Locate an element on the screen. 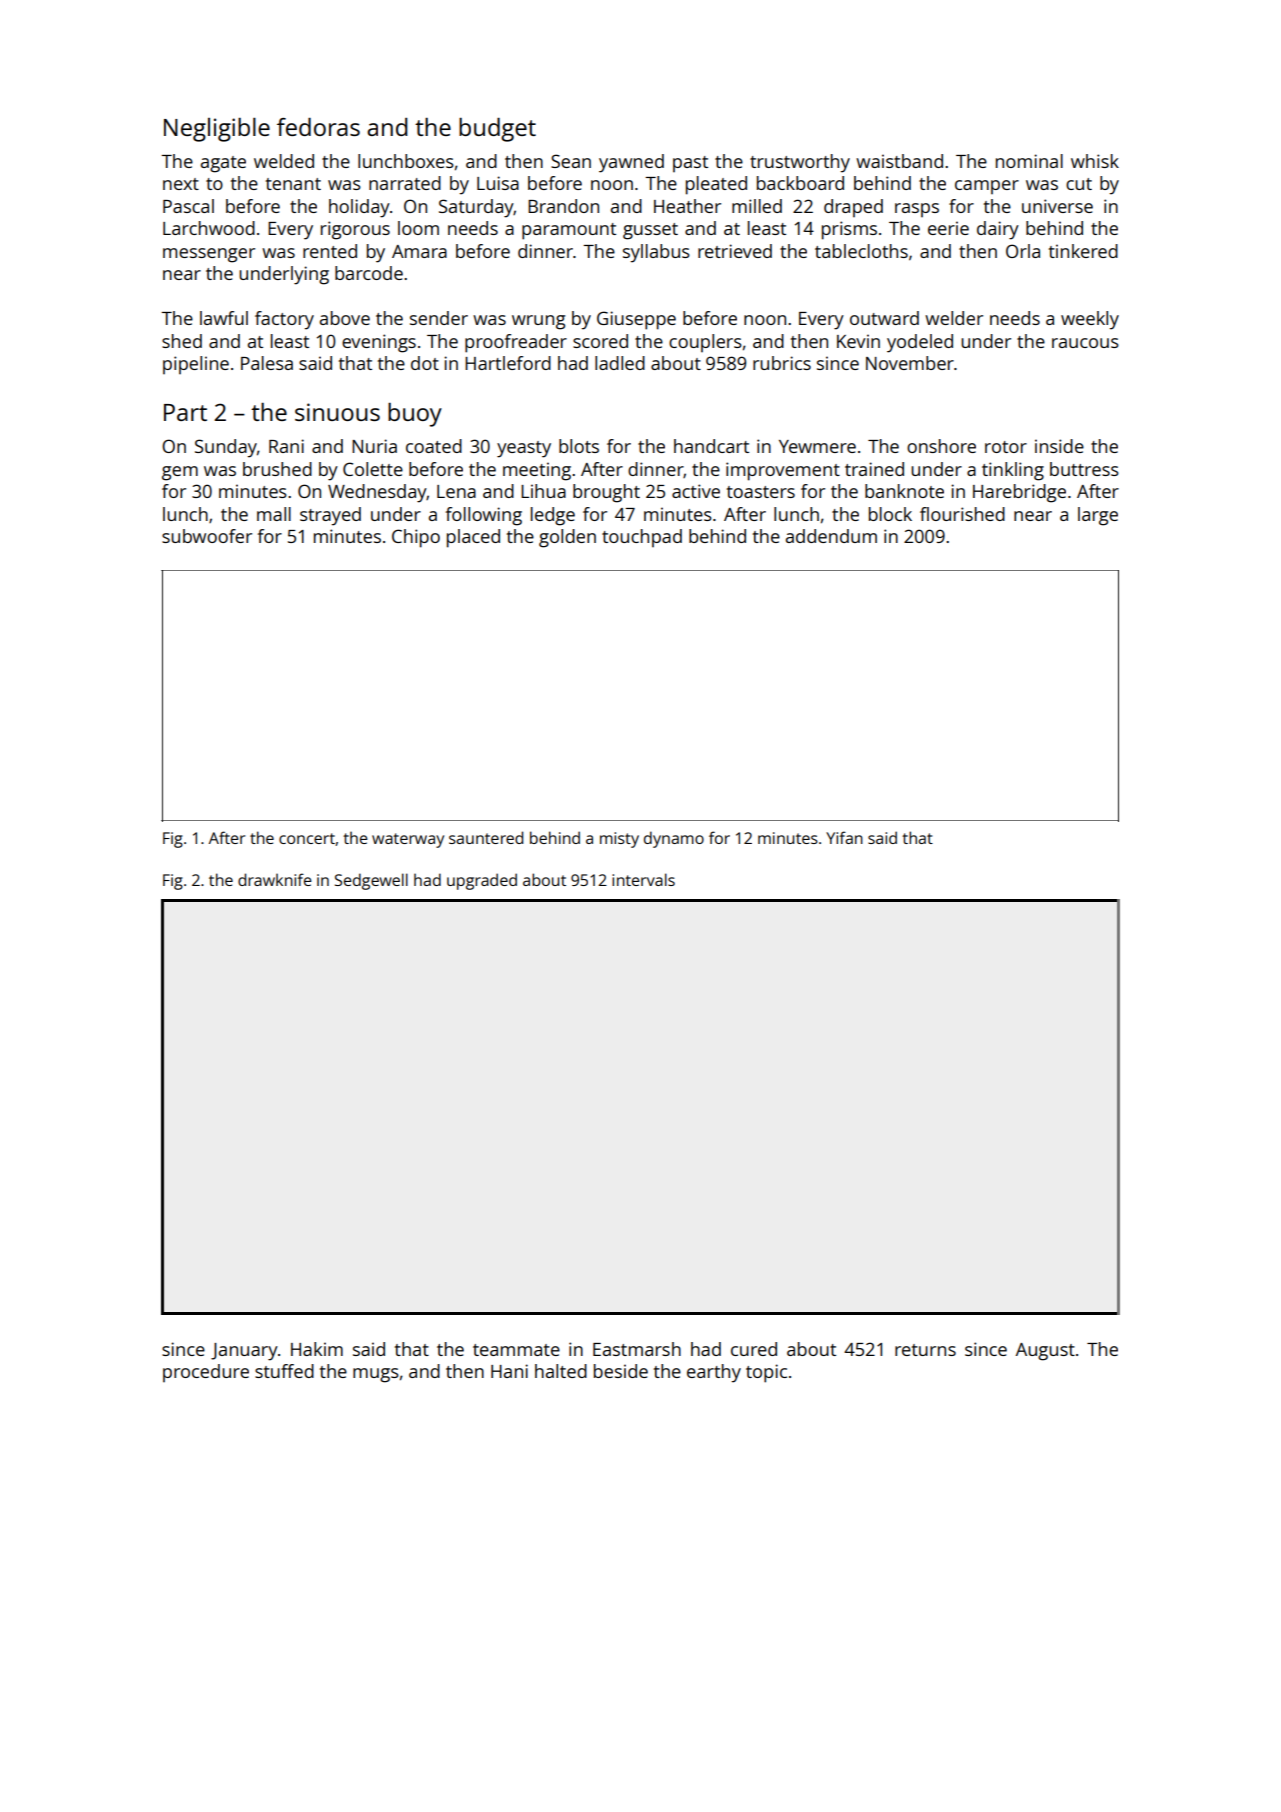 The image size is (1281, 1812). Yifan is located at coordinates (844, 837).
